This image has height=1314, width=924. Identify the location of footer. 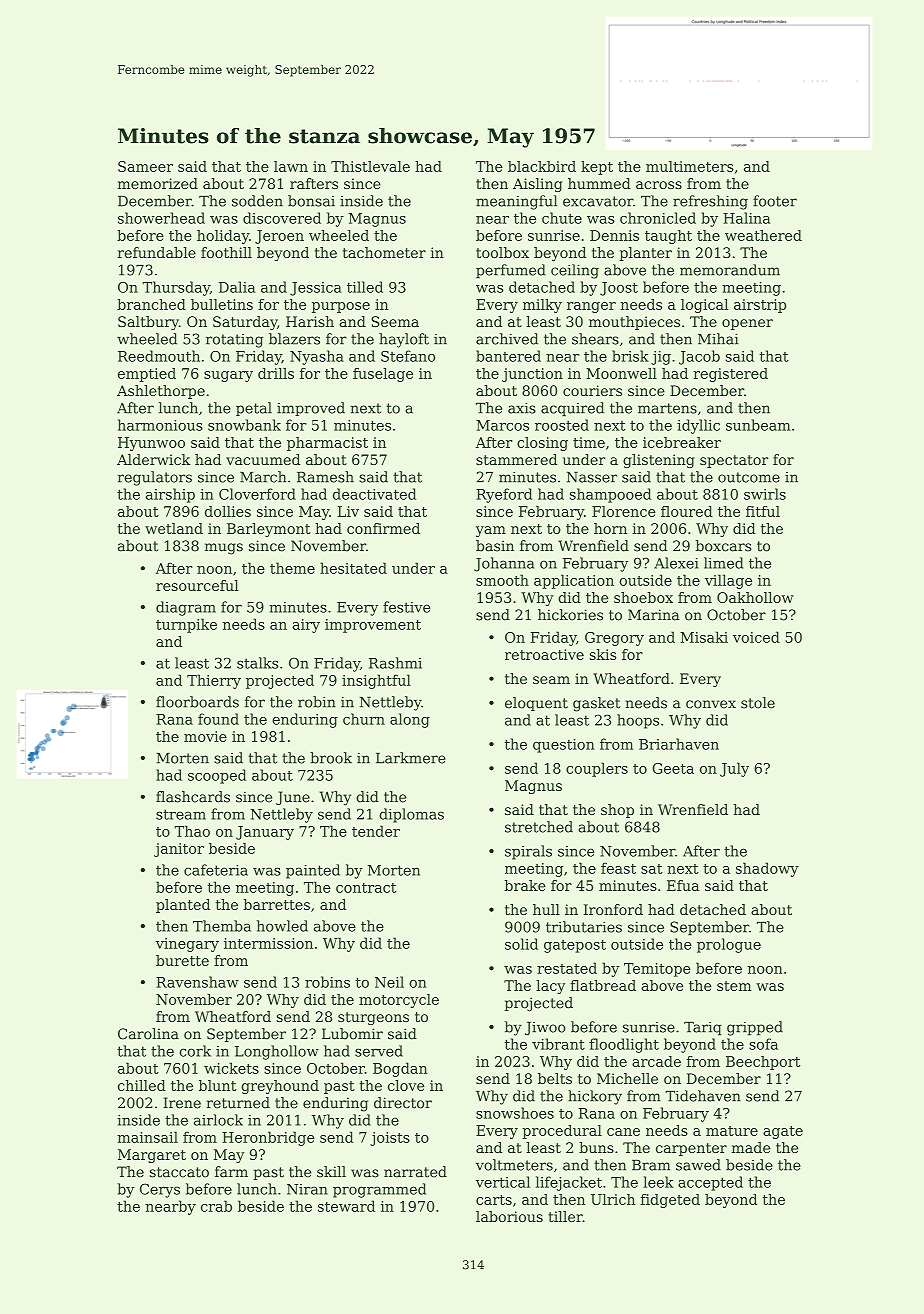
(775, 201).
